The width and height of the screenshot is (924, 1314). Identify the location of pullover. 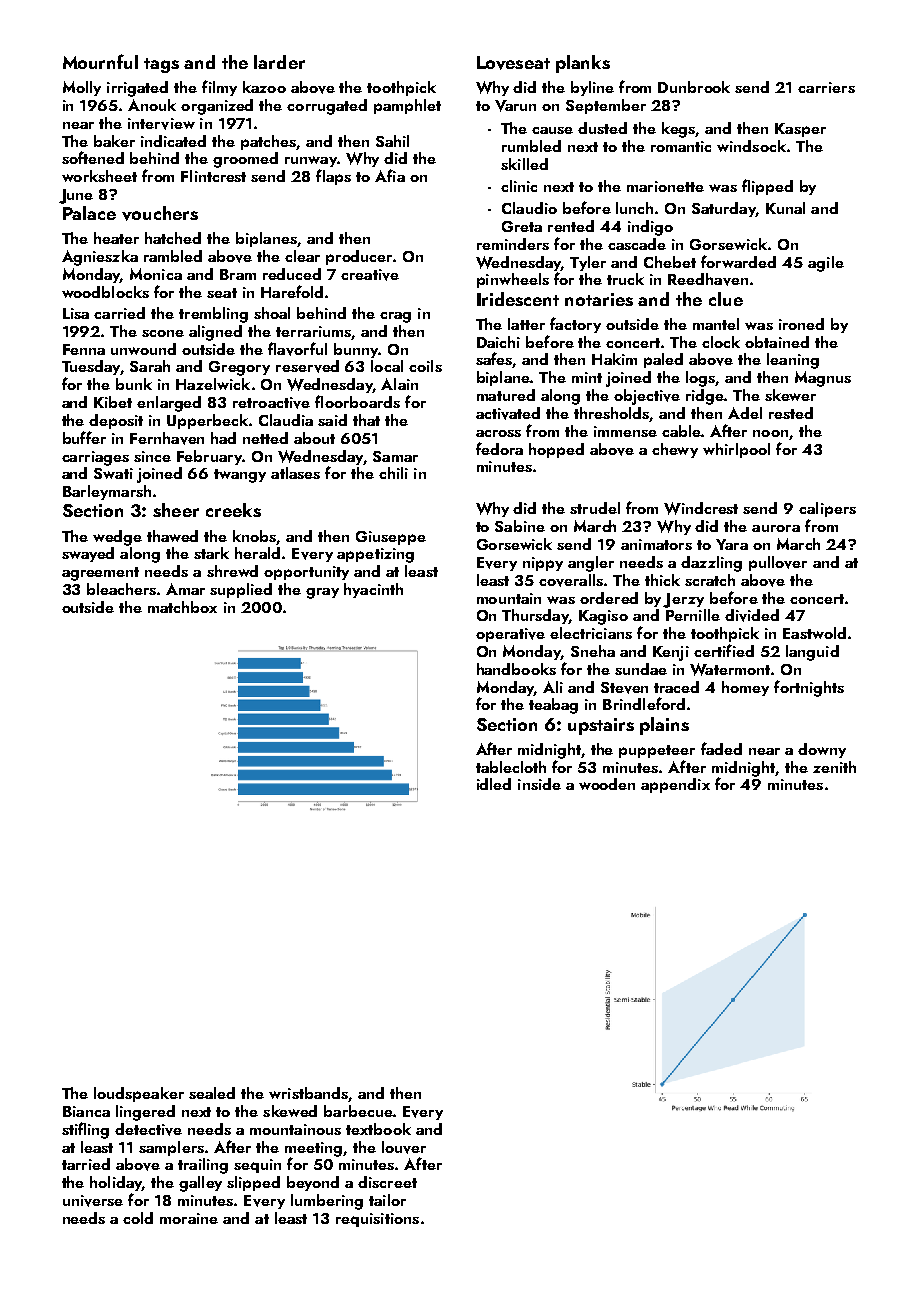
(778, 563).
